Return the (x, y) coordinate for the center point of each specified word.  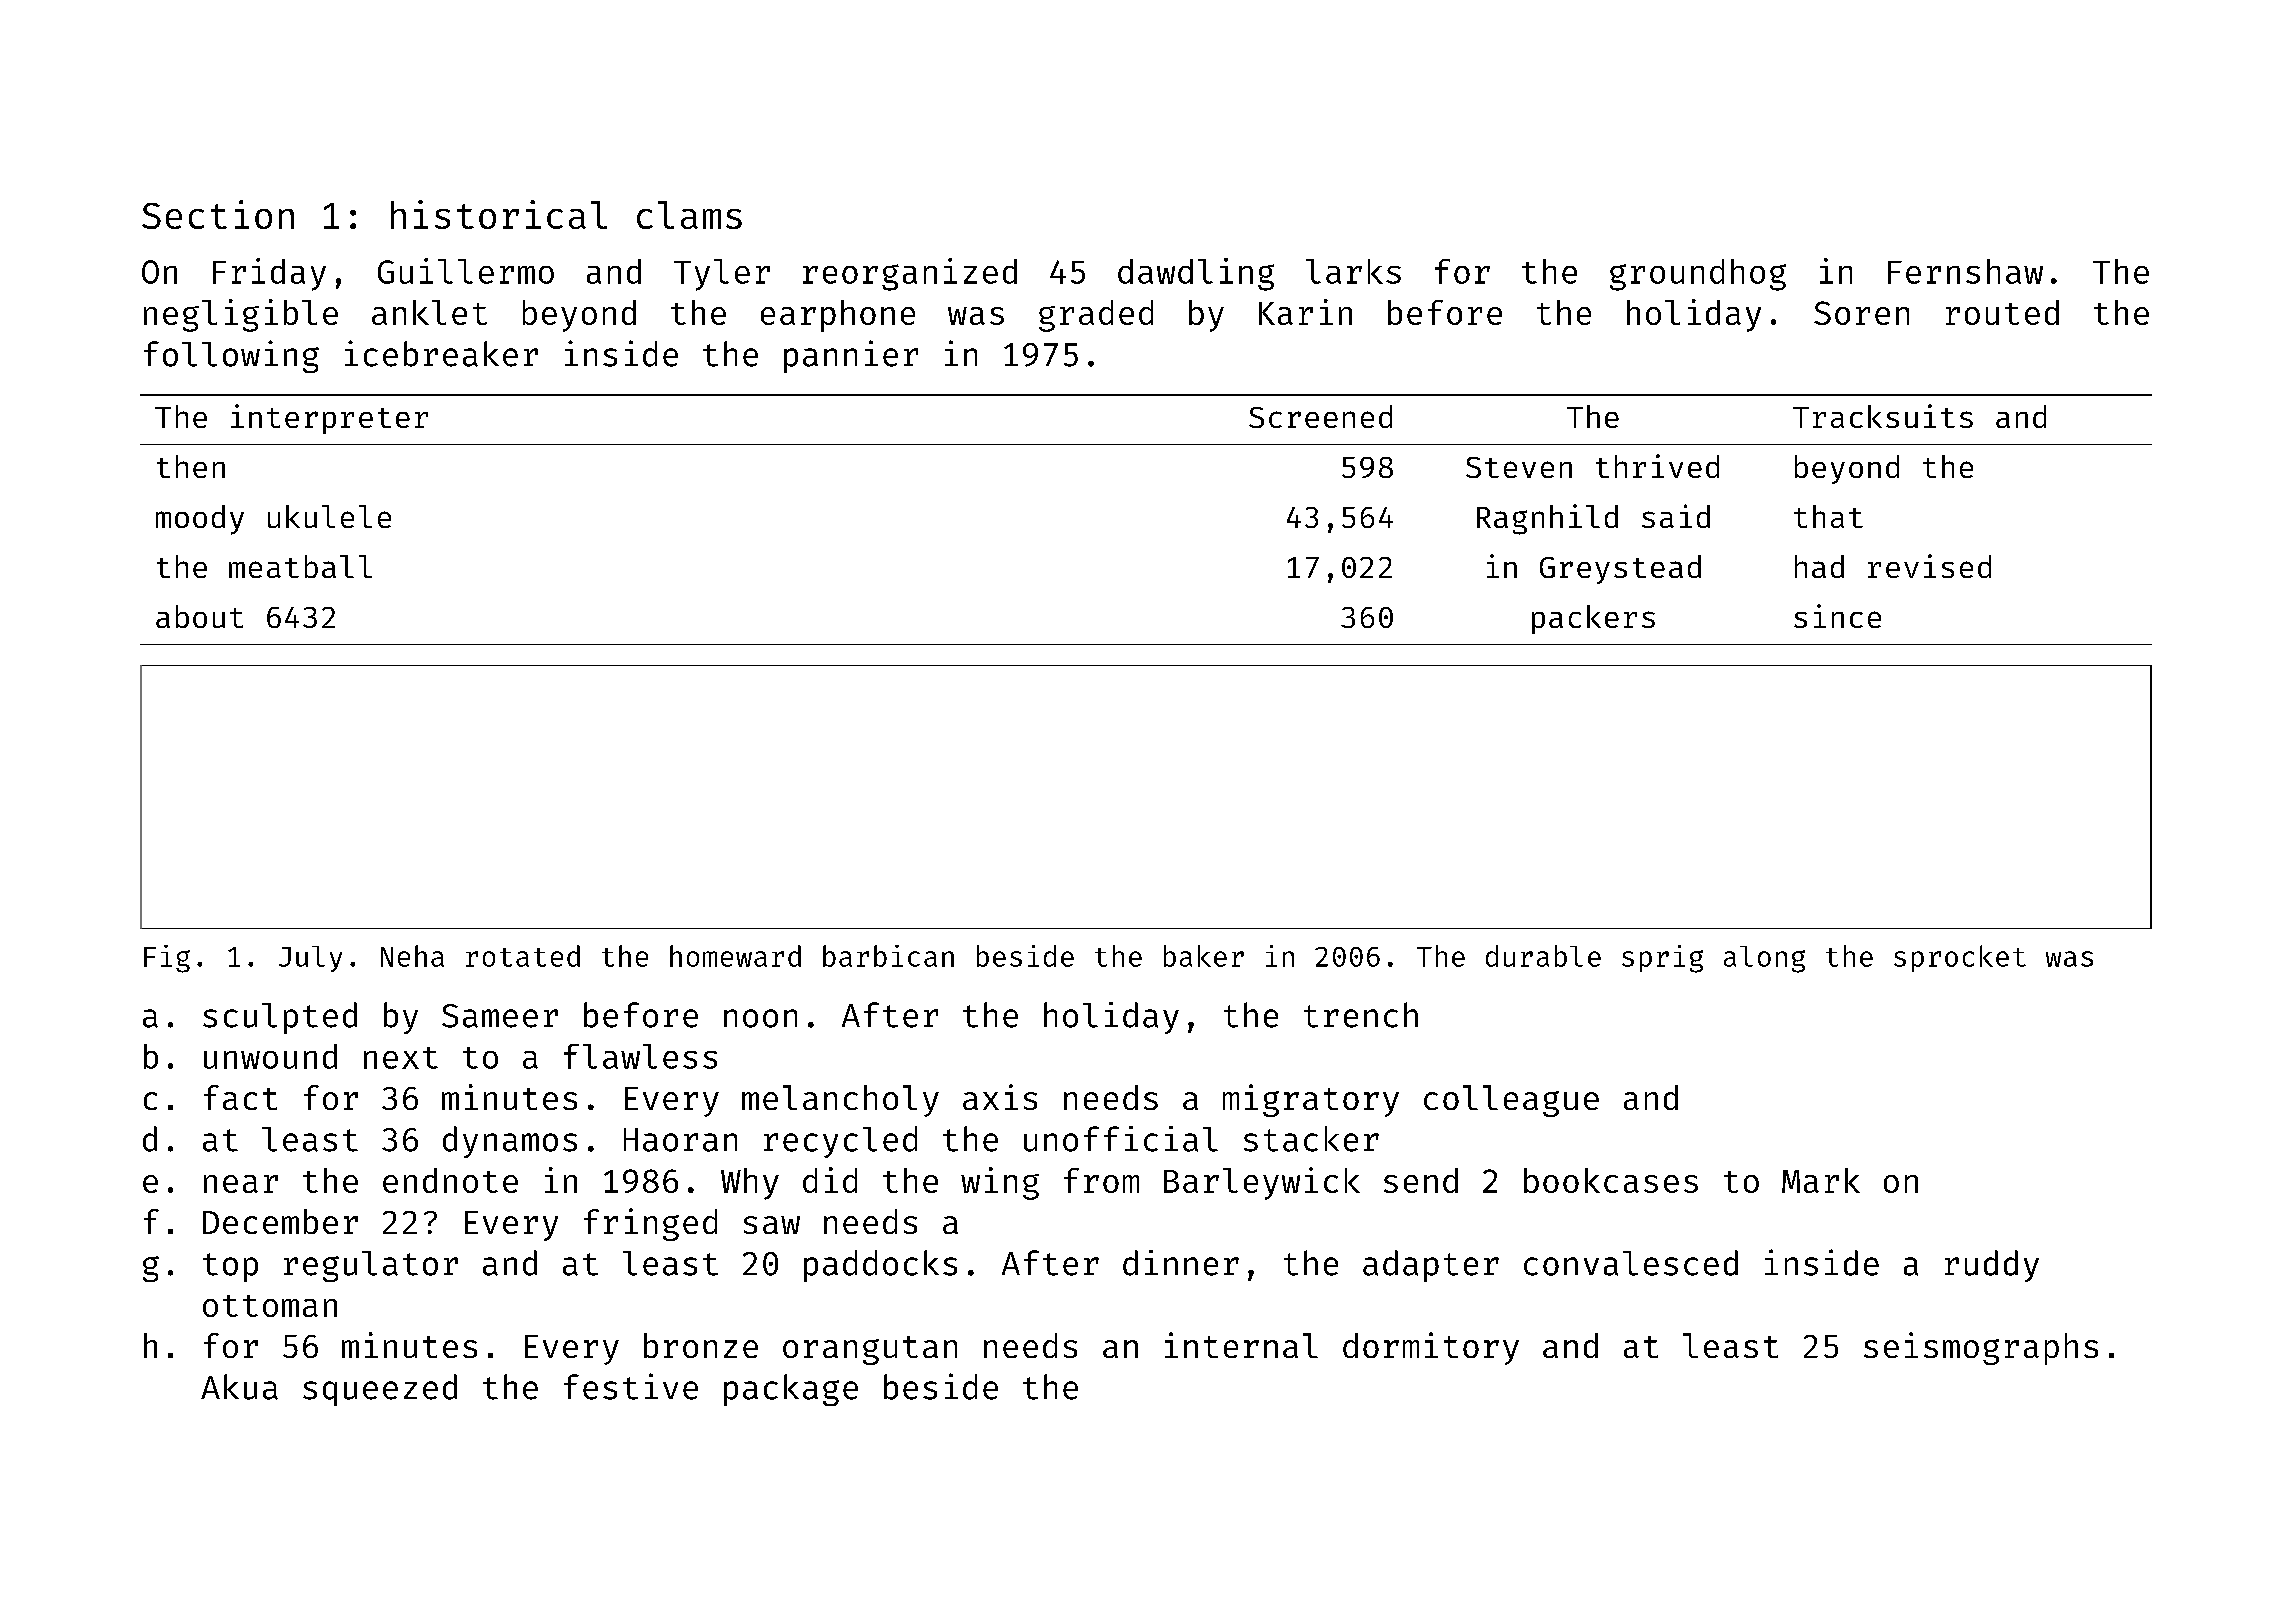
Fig (167, 959)
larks (1353, 271)
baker (1204, 956)
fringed (650, 1224)
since (1837, 616)
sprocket (1960, 958)
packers (1593, 619)
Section (218, 214)
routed (2002, 312)
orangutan (870, 1350)
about (199, 616)
